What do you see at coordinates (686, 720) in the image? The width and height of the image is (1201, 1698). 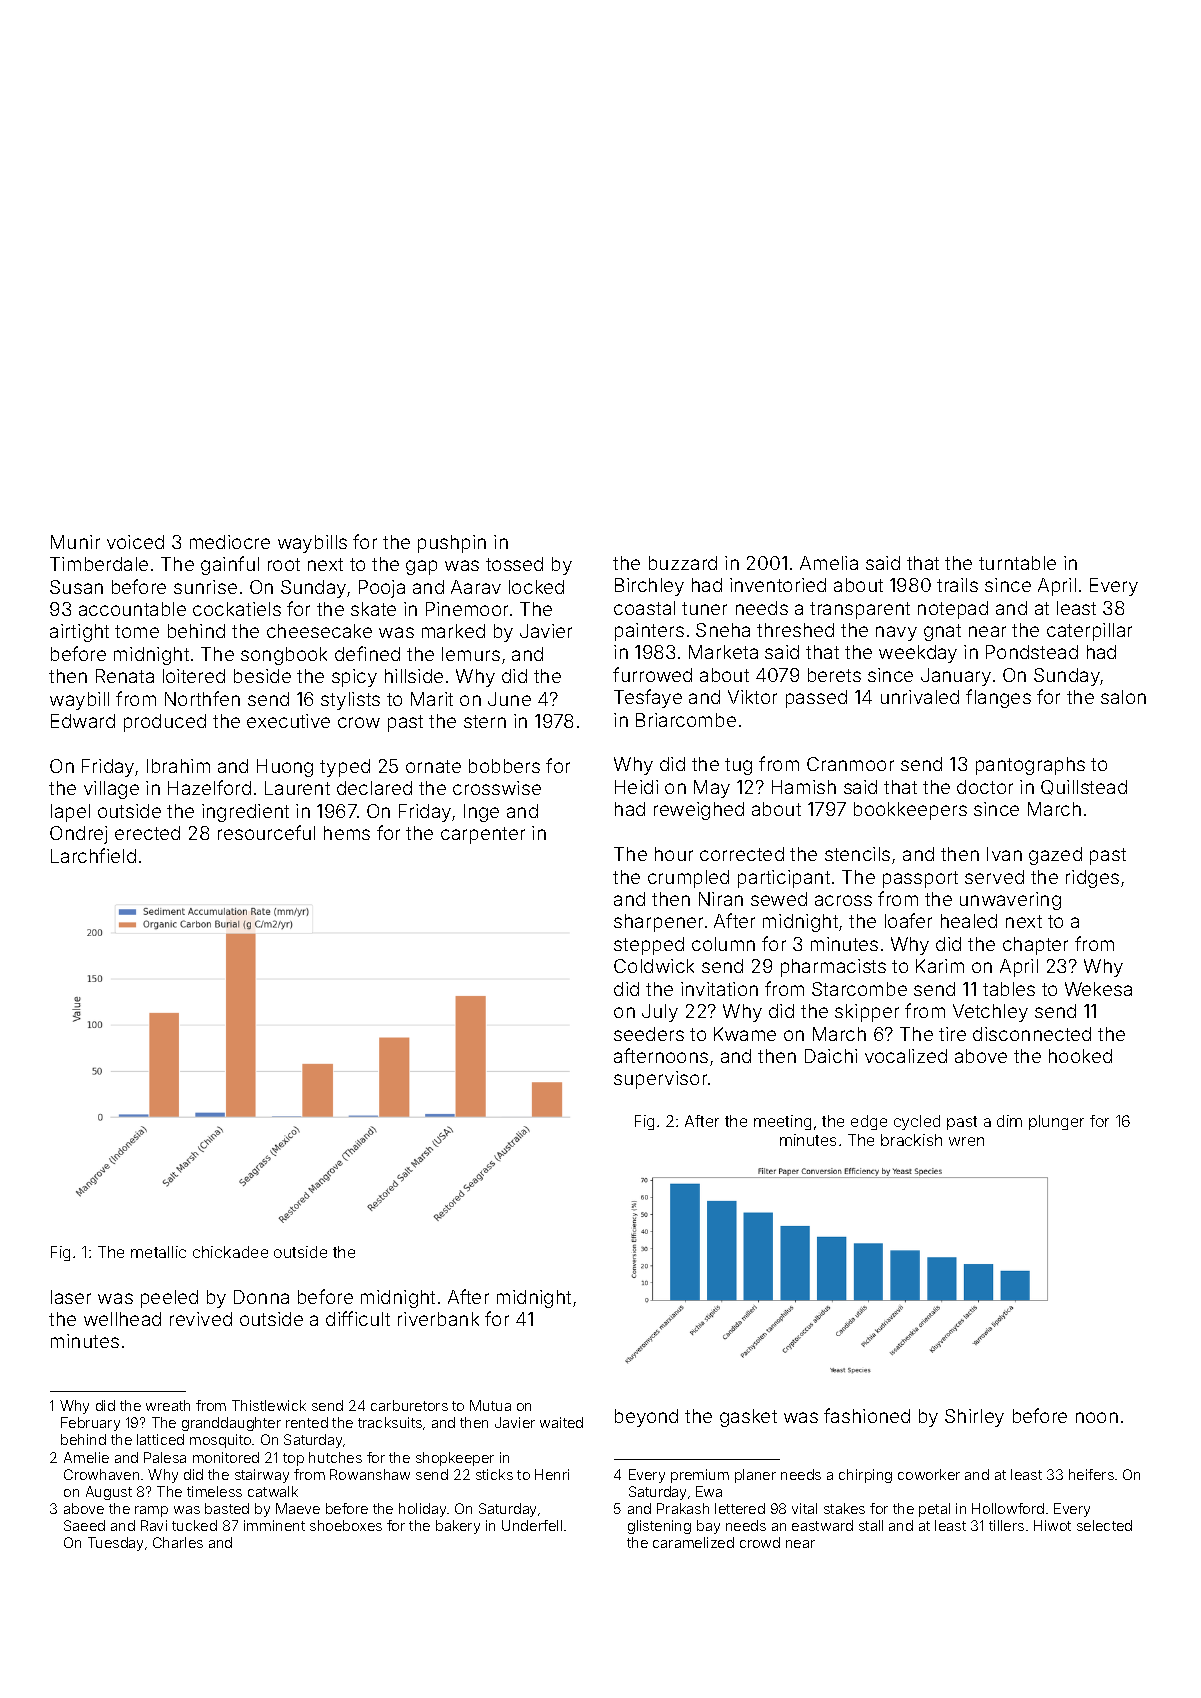 I see `Briarcombe` at bounding box center [686, 720].
